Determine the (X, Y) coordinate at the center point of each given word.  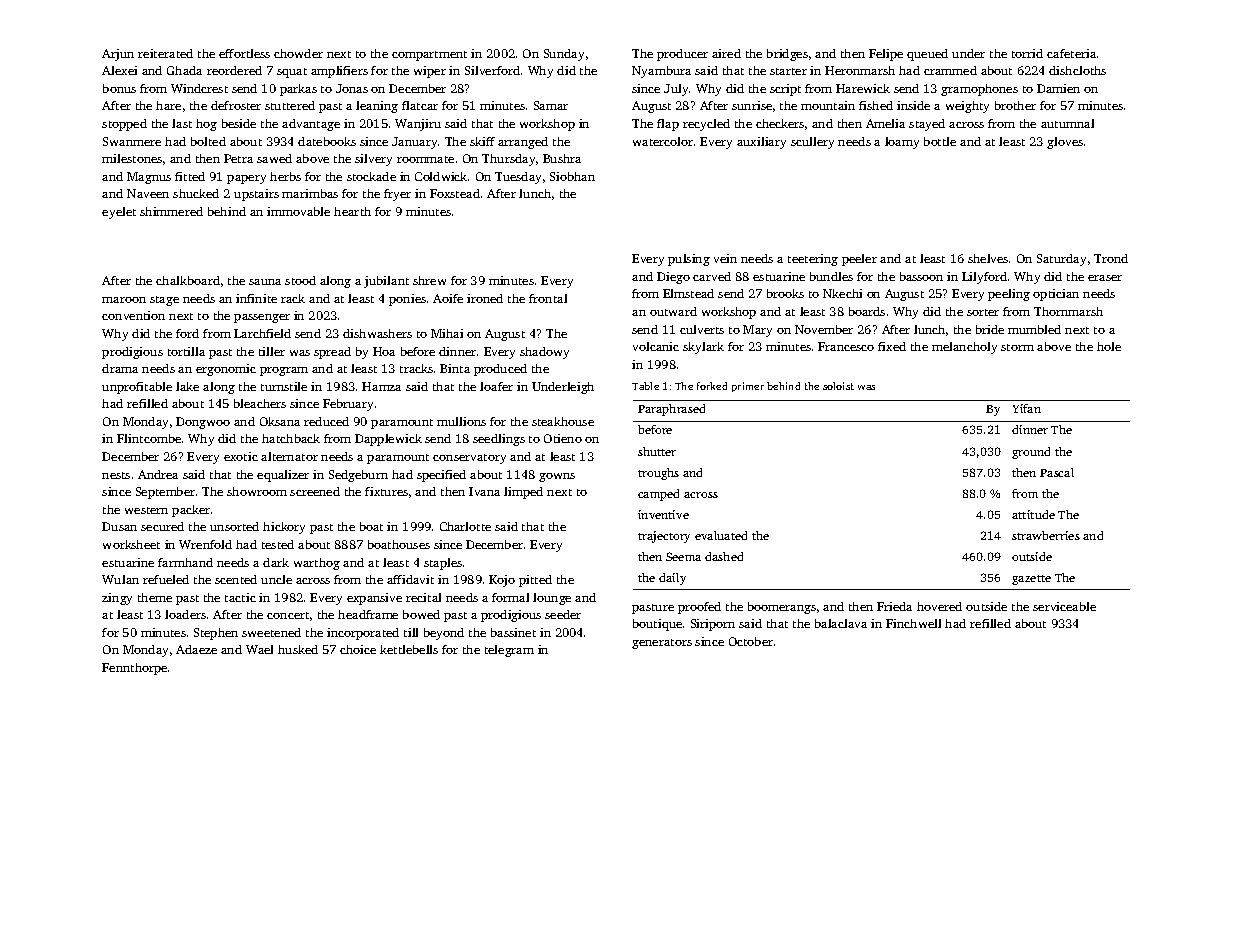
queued (927, 55)
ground (1031, 453)
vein (725, 258)
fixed (892, 346)
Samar (551, 105)
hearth (352, 211)
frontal (548, 298)
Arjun (118, 55)
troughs (658, 474)
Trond (1111, 258)
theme (155, 597)
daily (672, 579)
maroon (124, 300)
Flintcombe (149, 438)
